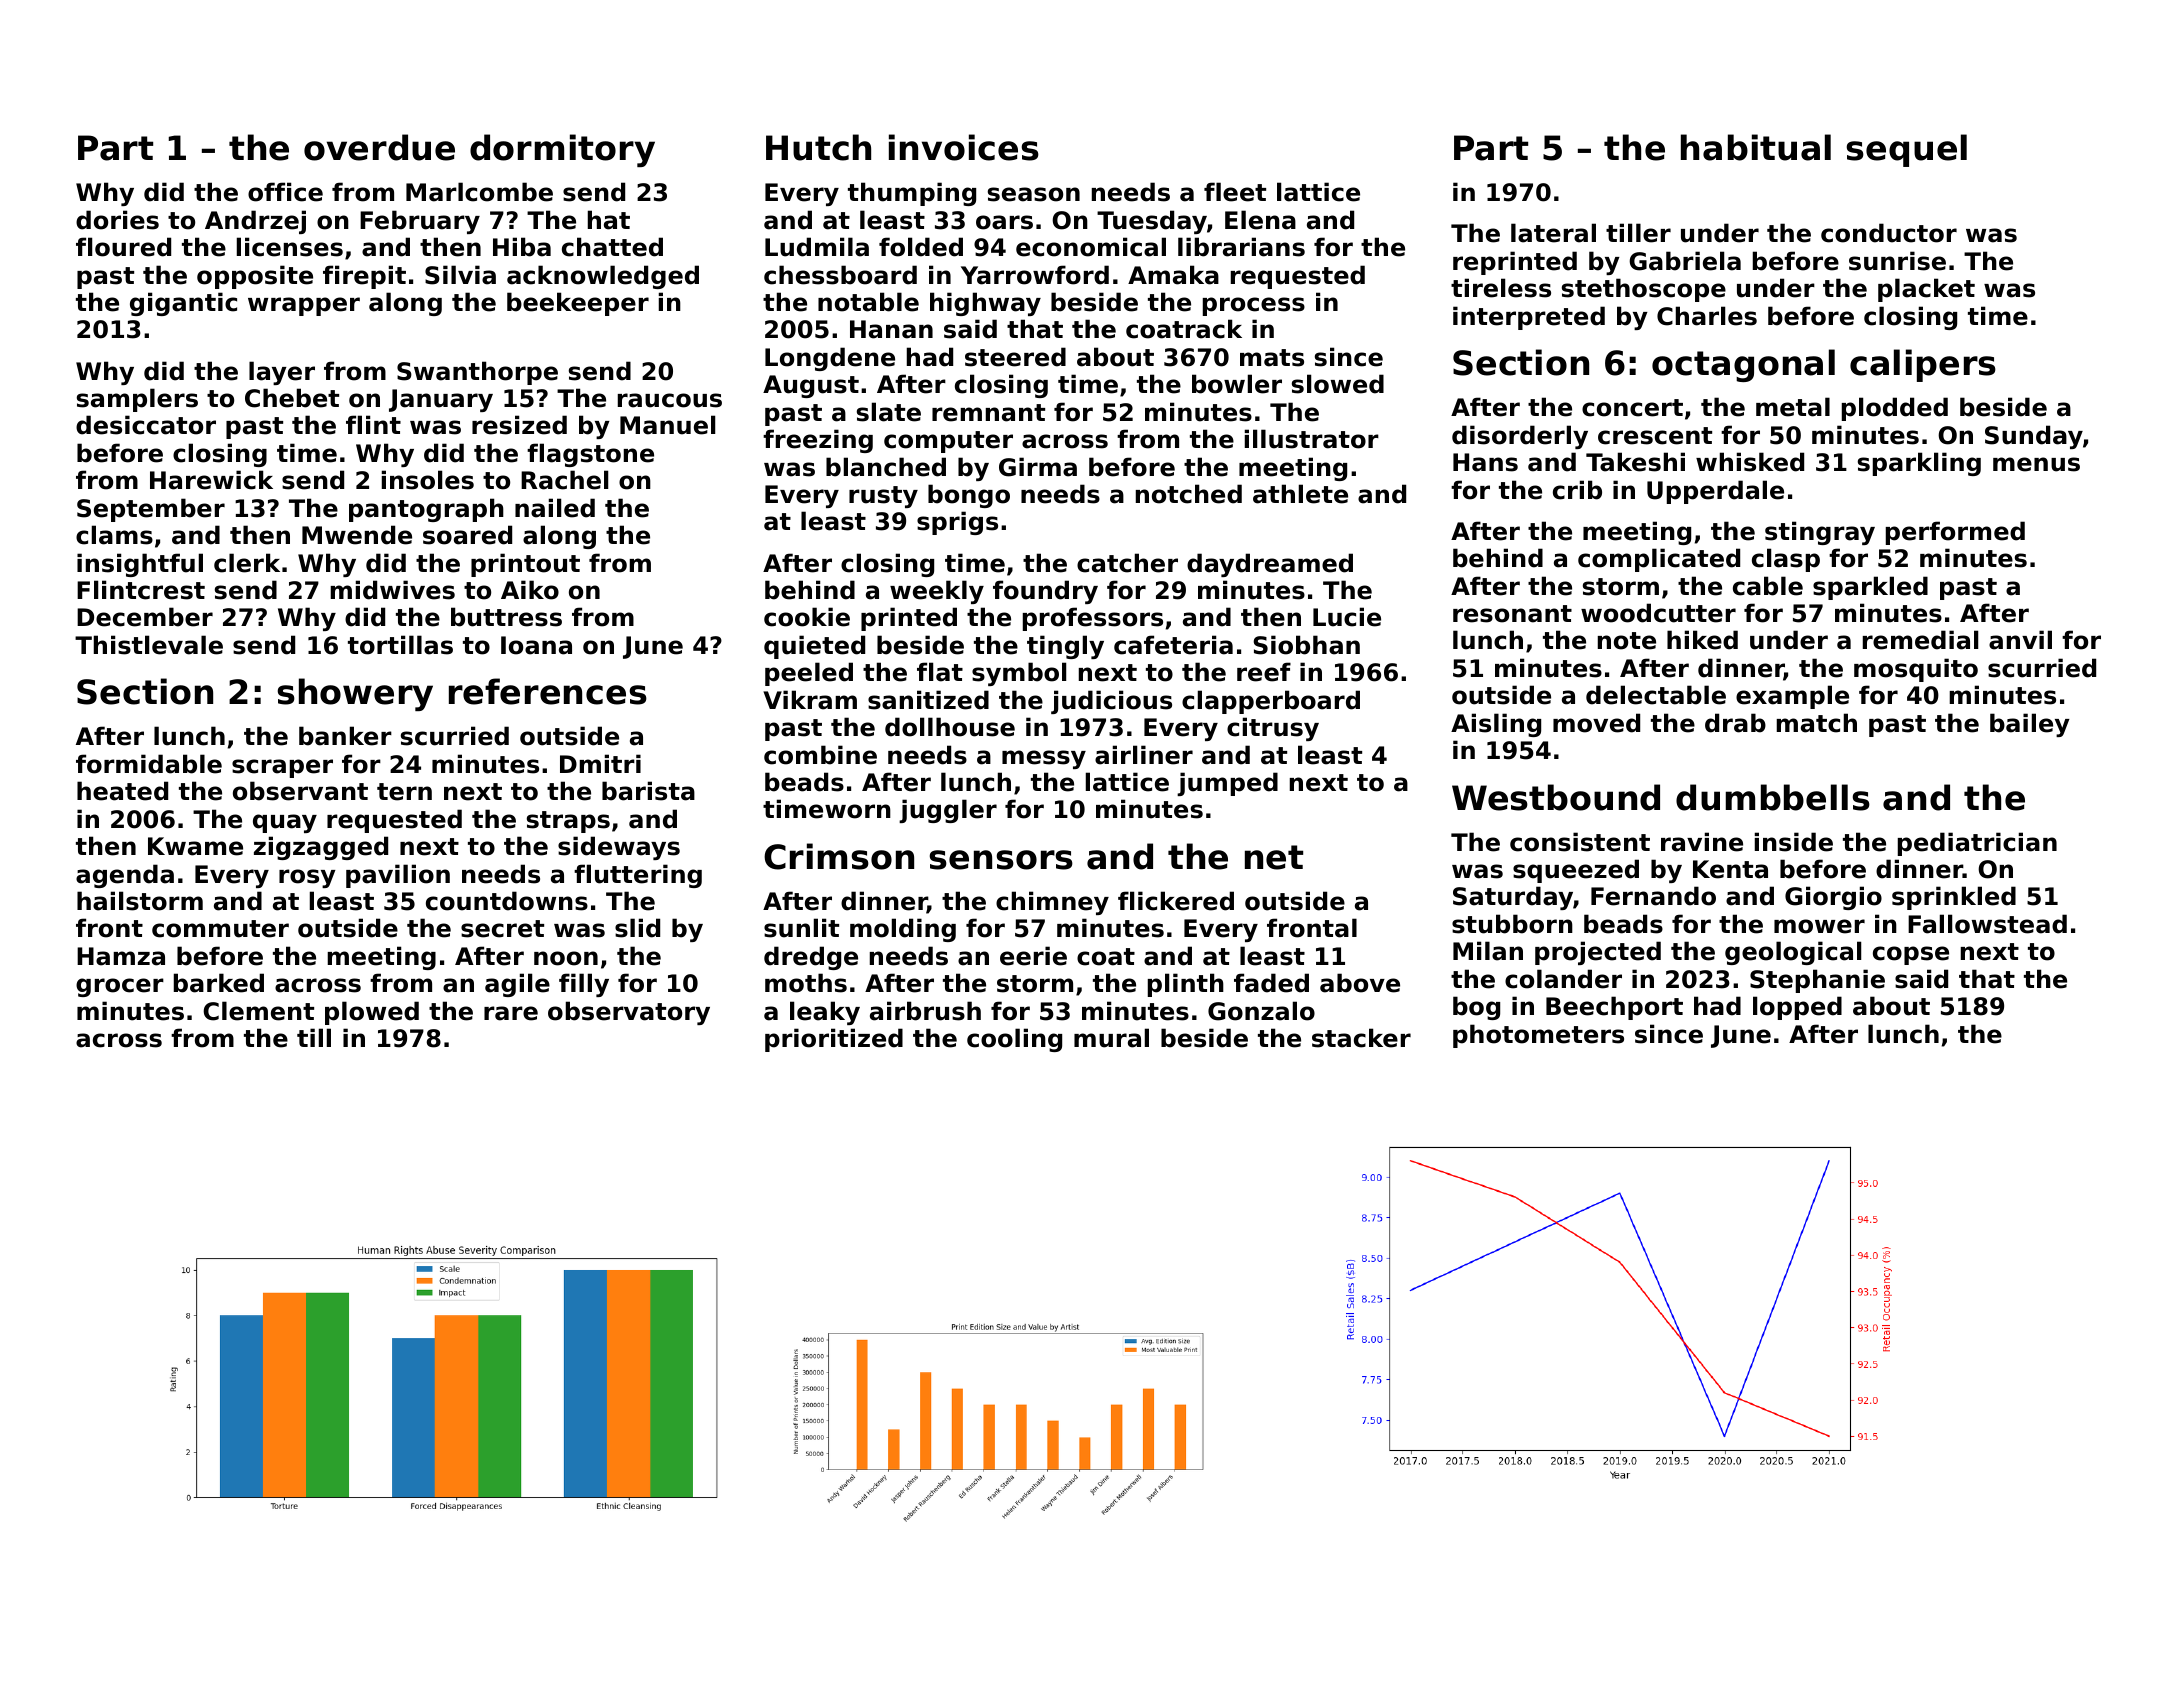 The width and height of the screenshot is (2178, 1683). What do you see at coordinates (460, 275) in the screenshot?
I see `Silvia` at bounding box center [460, 275].
